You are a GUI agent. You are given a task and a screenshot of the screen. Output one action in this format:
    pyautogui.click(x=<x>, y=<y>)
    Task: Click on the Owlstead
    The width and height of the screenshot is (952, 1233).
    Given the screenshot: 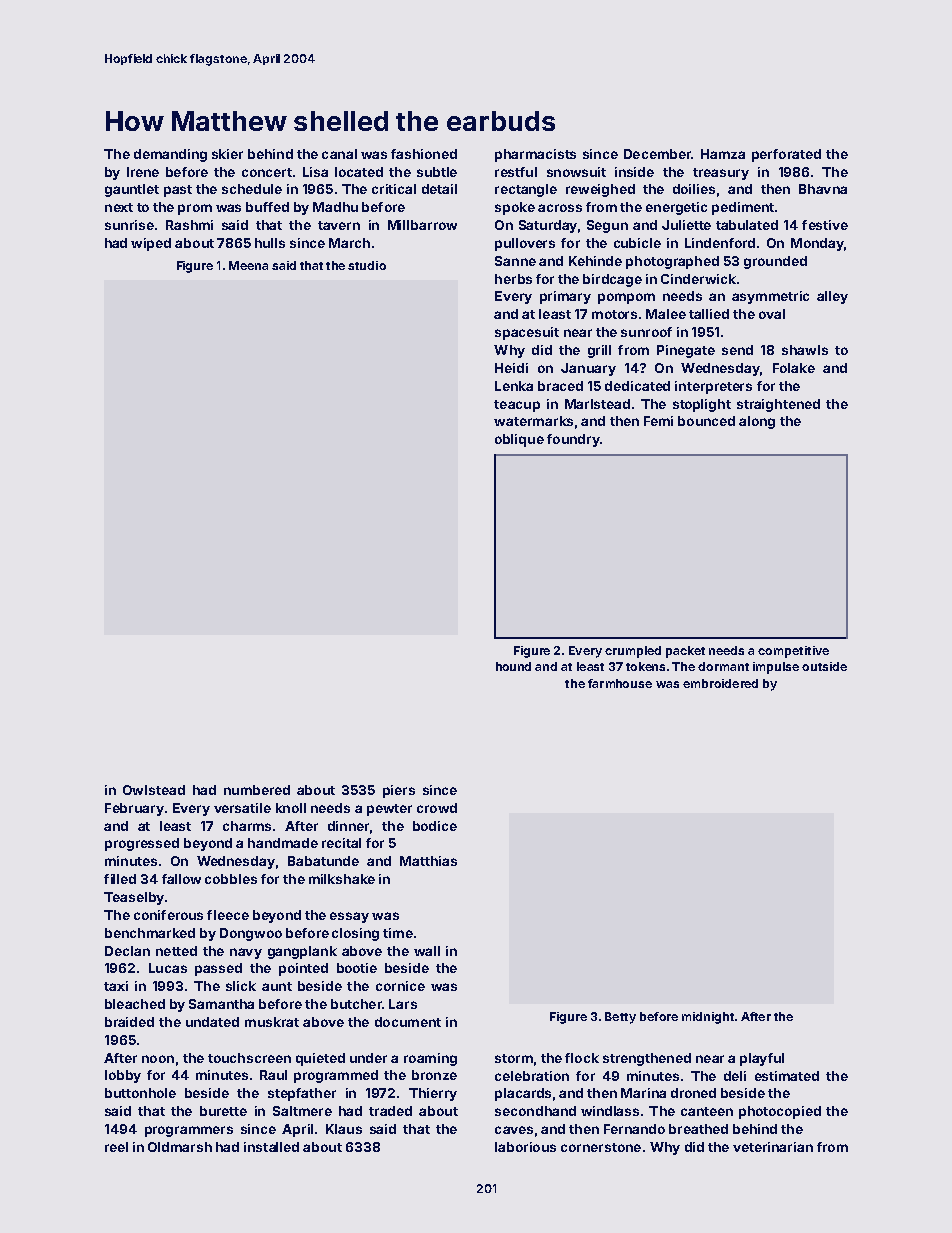 What is the action you would take?
    pyautogui.click(x=154, y=790)
